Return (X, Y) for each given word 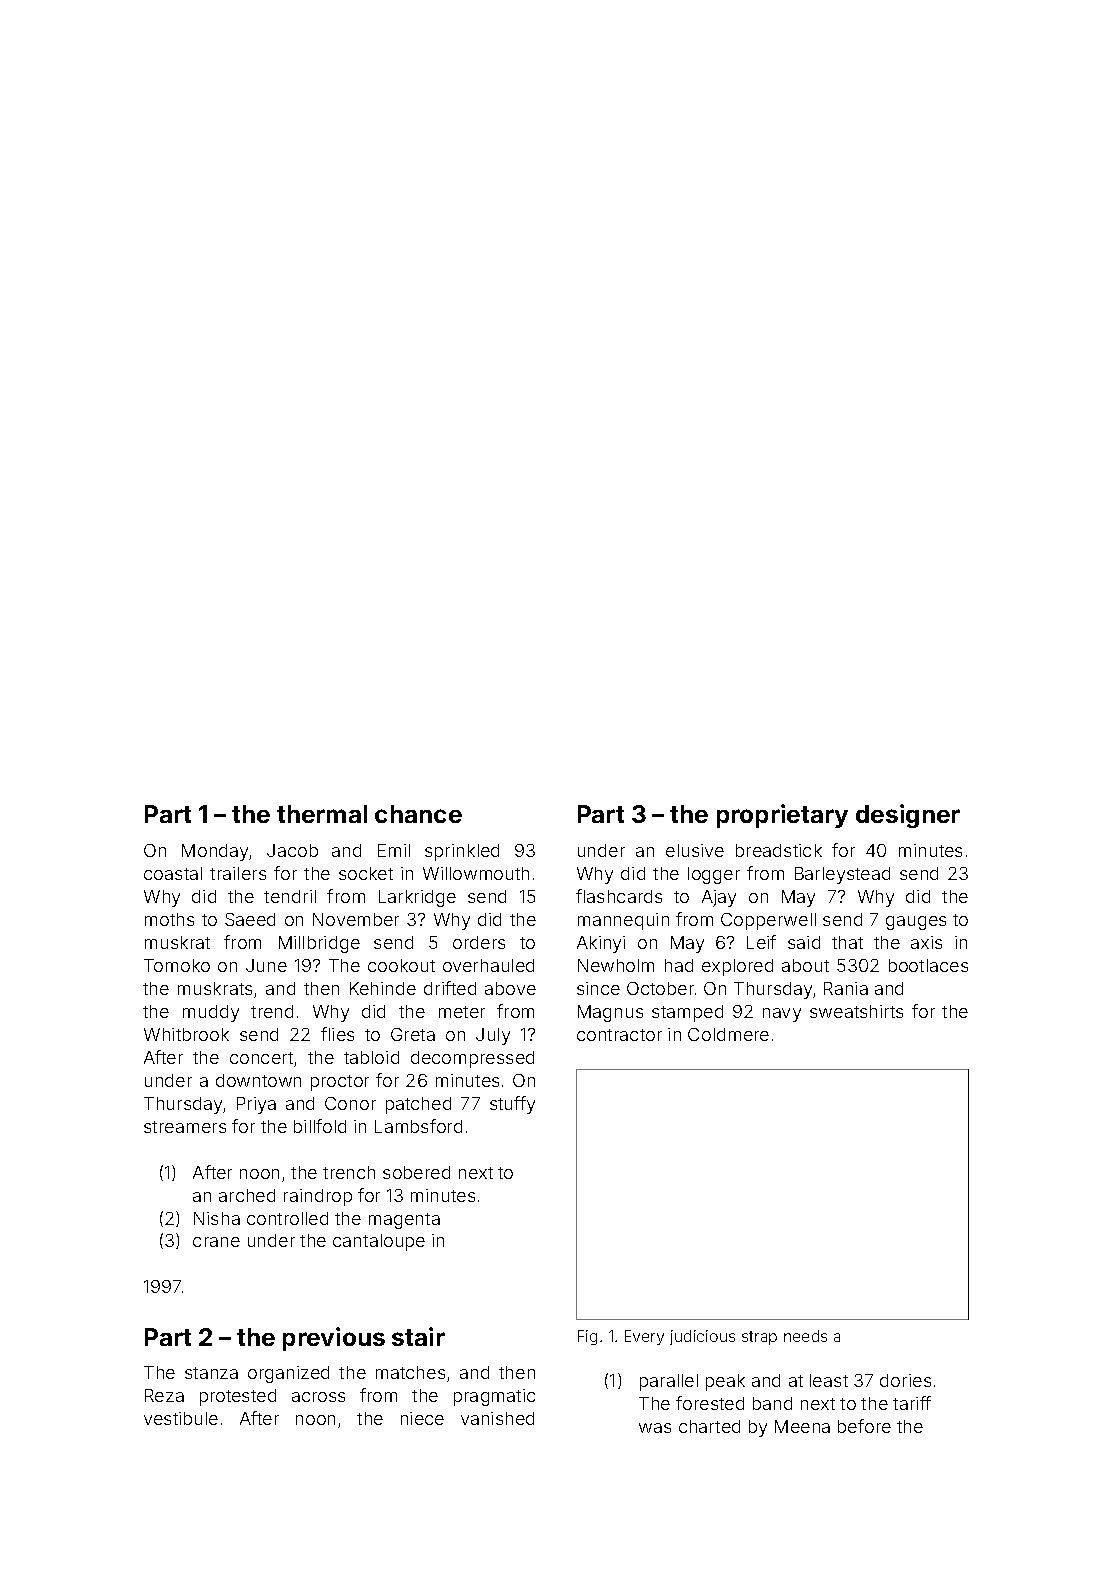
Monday (216, 852)
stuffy (512, 1105)
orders (479, 942)
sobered (416, 1172)
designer (908, 816)
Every (644, 1337)
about (805, 965)
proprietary (782, 816)
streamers (185, 1127)
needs (805, 1336)
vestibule (181, 1418)
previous (334, 1339)
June (266, 965)
